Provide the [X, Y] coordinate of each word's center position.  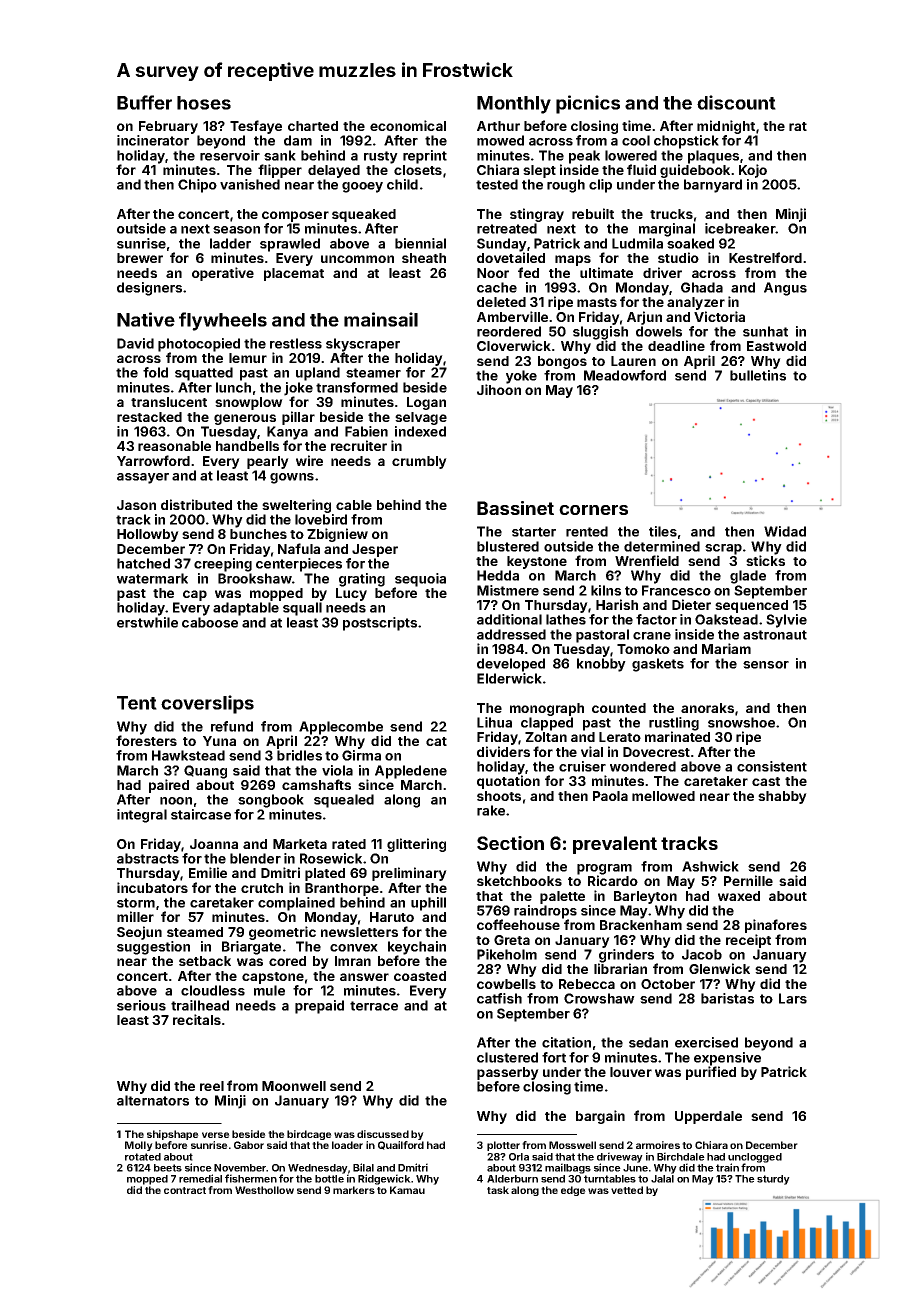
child [402, 184]
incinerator [153, 140]
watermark [152, 578]
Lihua [494, 722]
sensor [766, 665]
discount [736, 102]
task [498, 1190]
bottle [329, 1179]
